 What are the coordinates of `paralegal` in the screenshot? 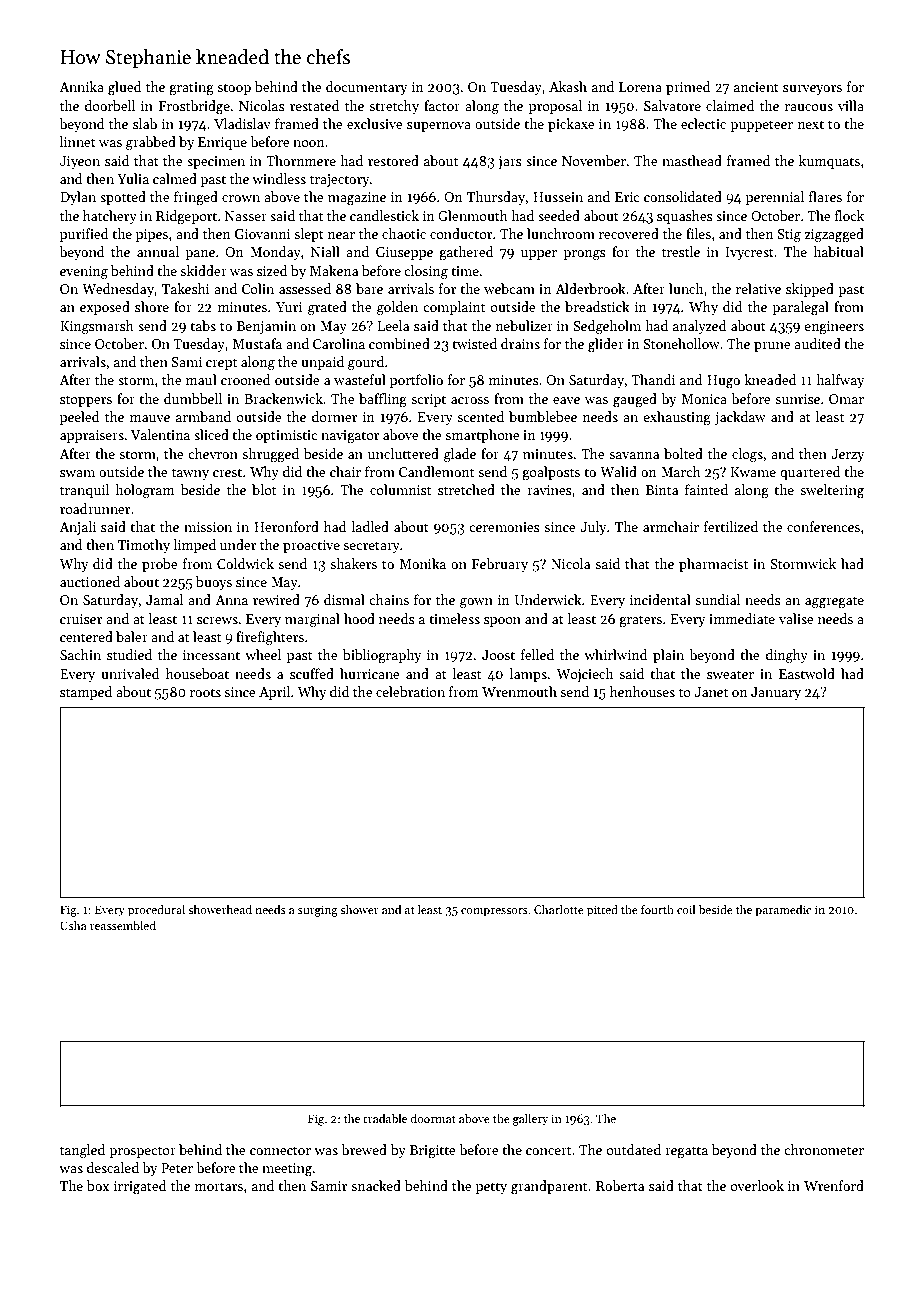 It's located at (800, 308).
